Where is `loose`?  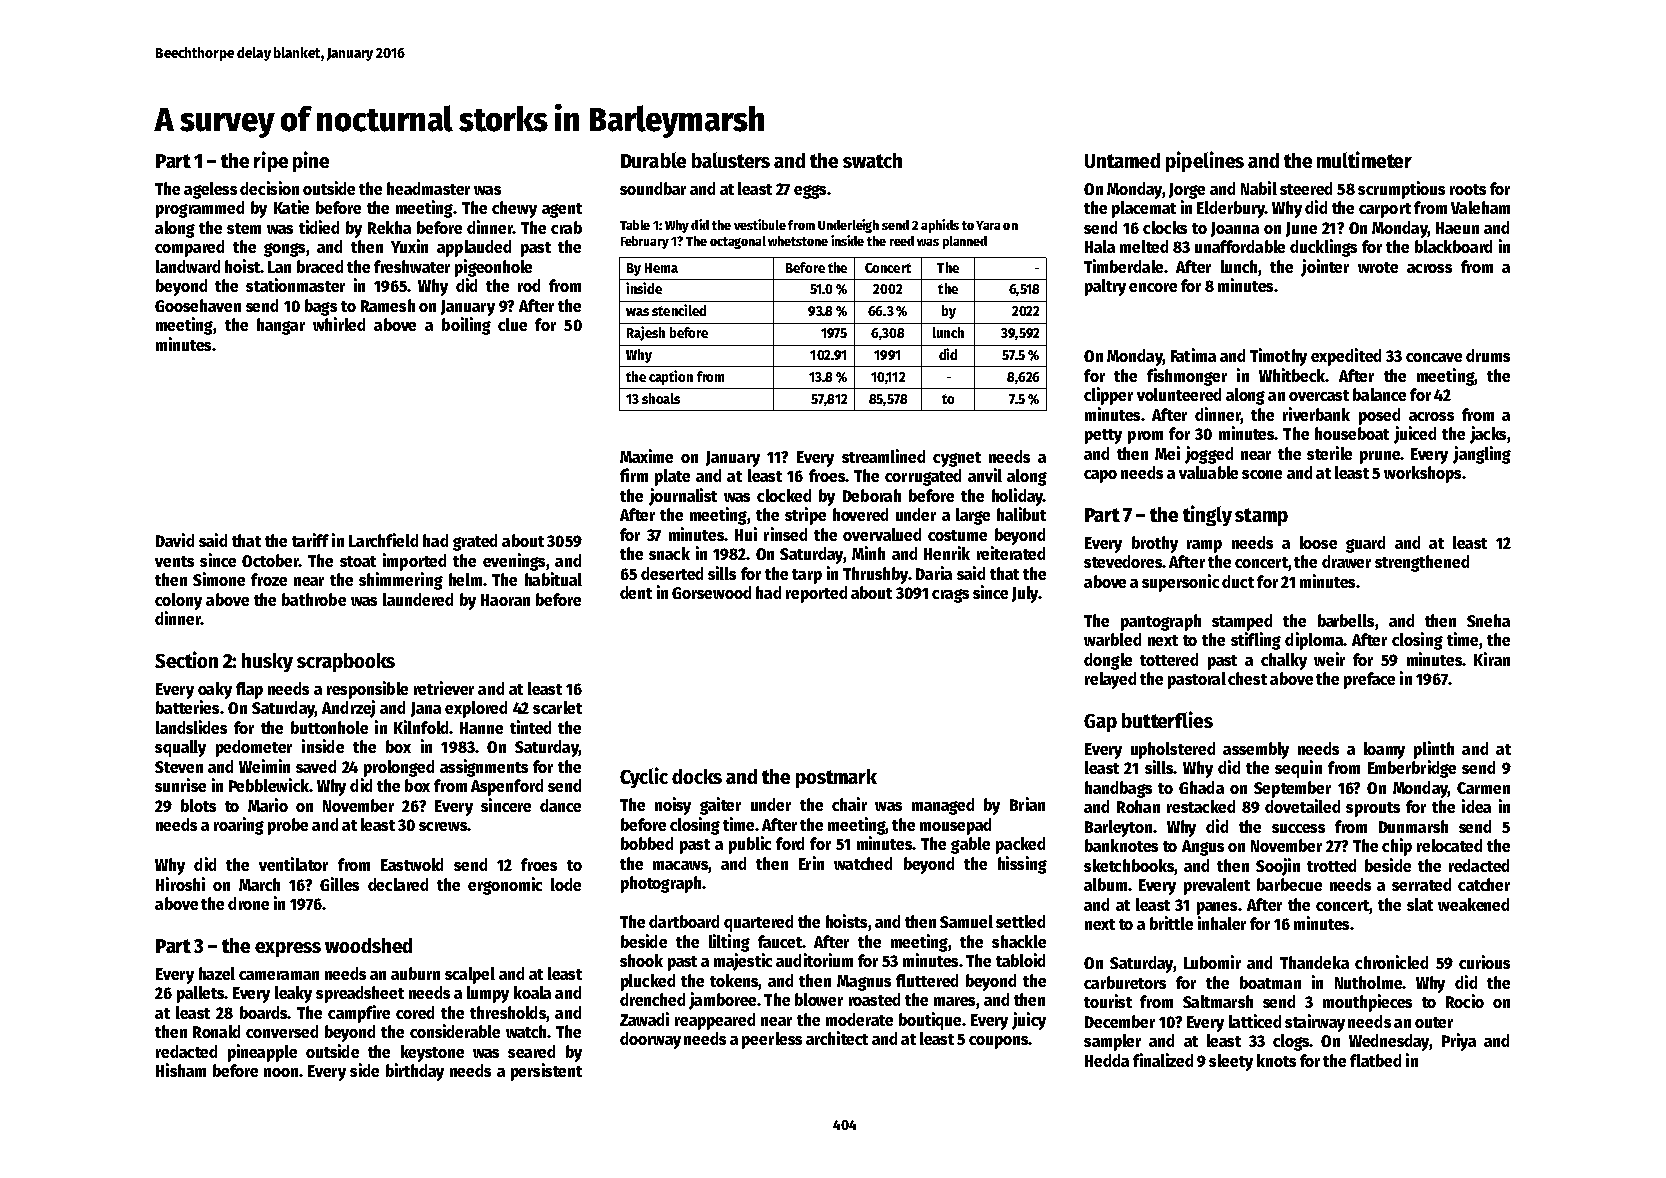 loose is located at coordinates (1318, 542).
